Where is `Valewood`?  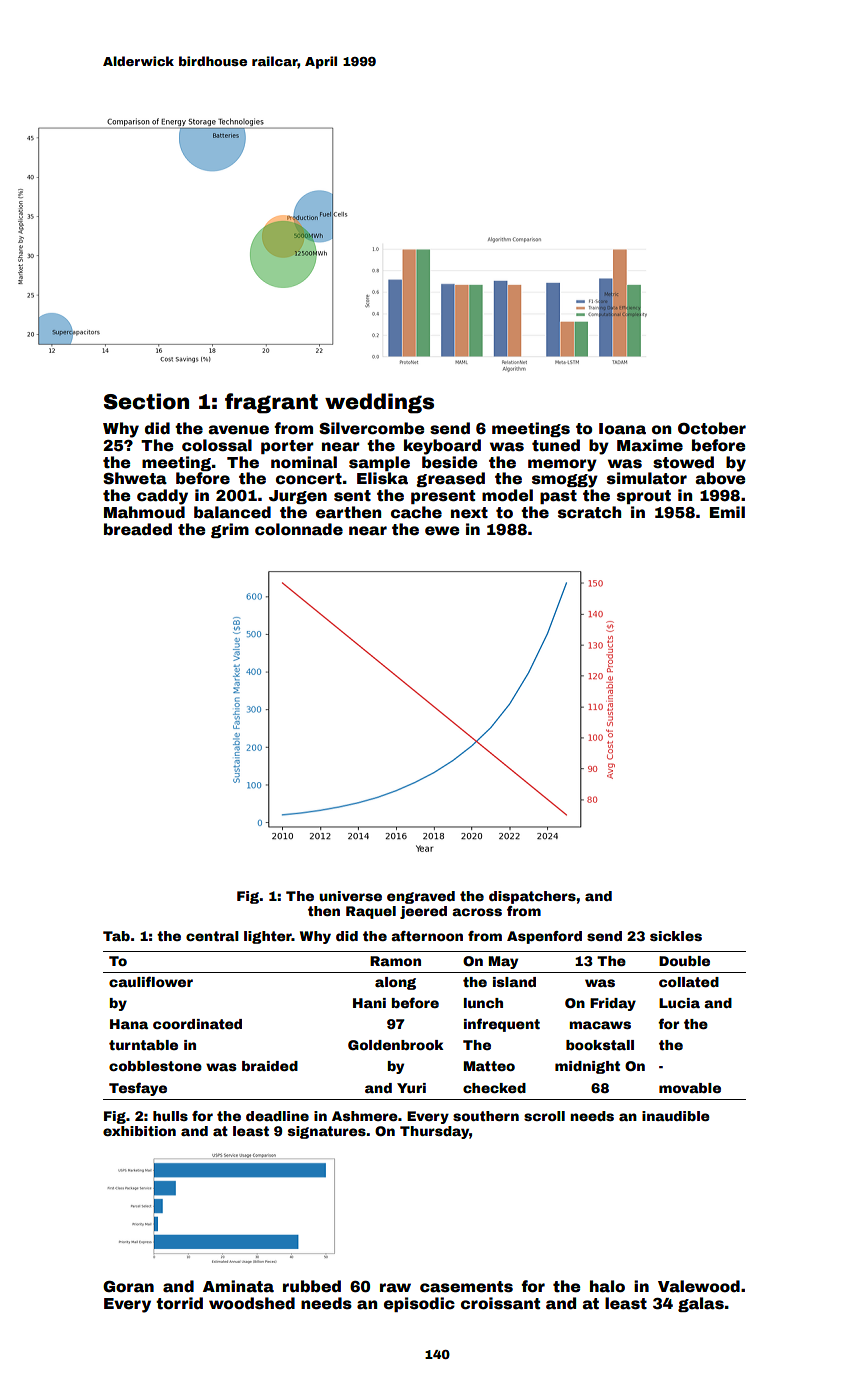
Valewood is located at coordinates (699, 1286).
